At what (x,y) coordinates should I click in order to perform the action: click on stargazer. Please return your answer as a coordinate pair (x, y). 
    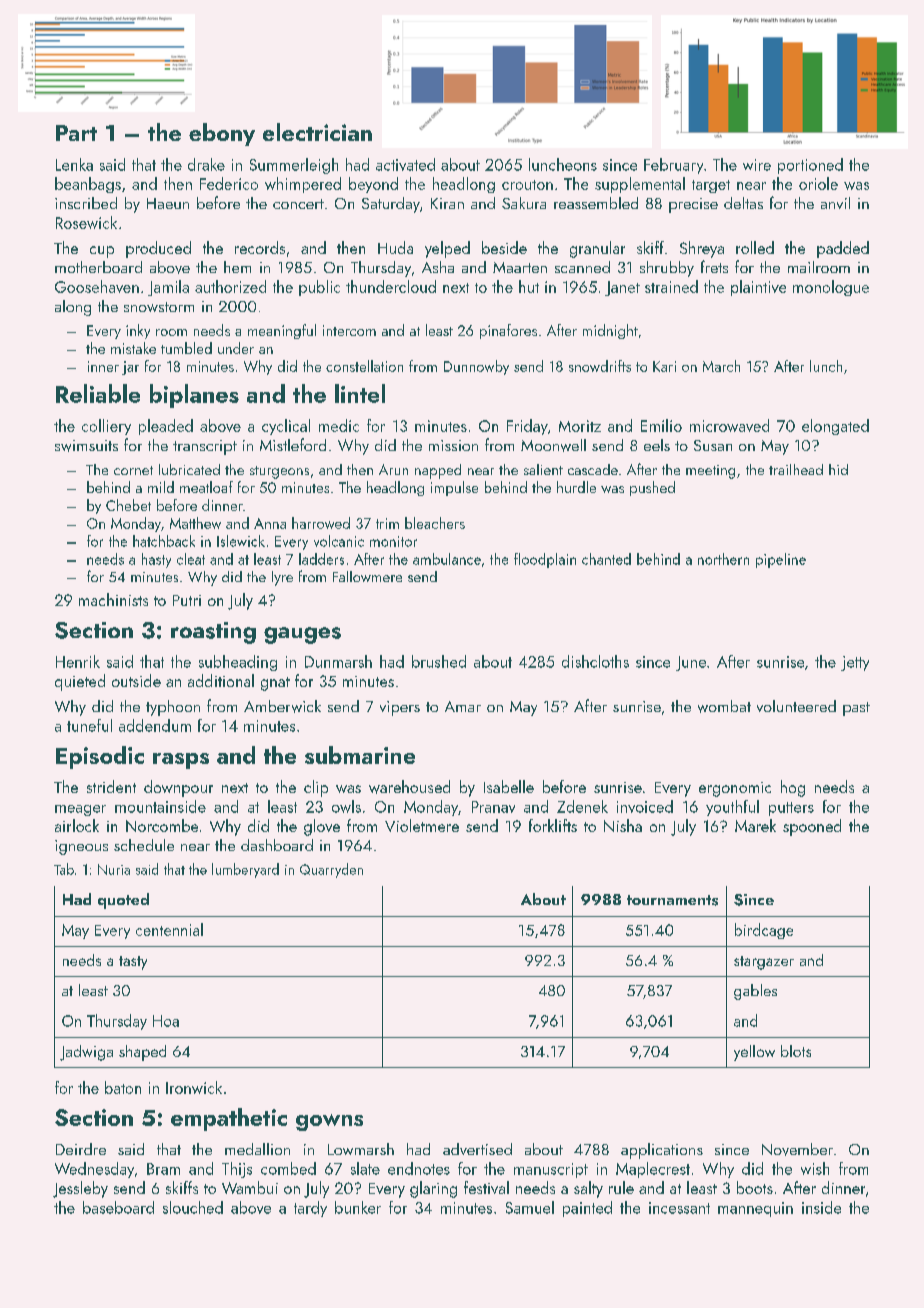
    Looking at the image, I should click on (764, 963).
